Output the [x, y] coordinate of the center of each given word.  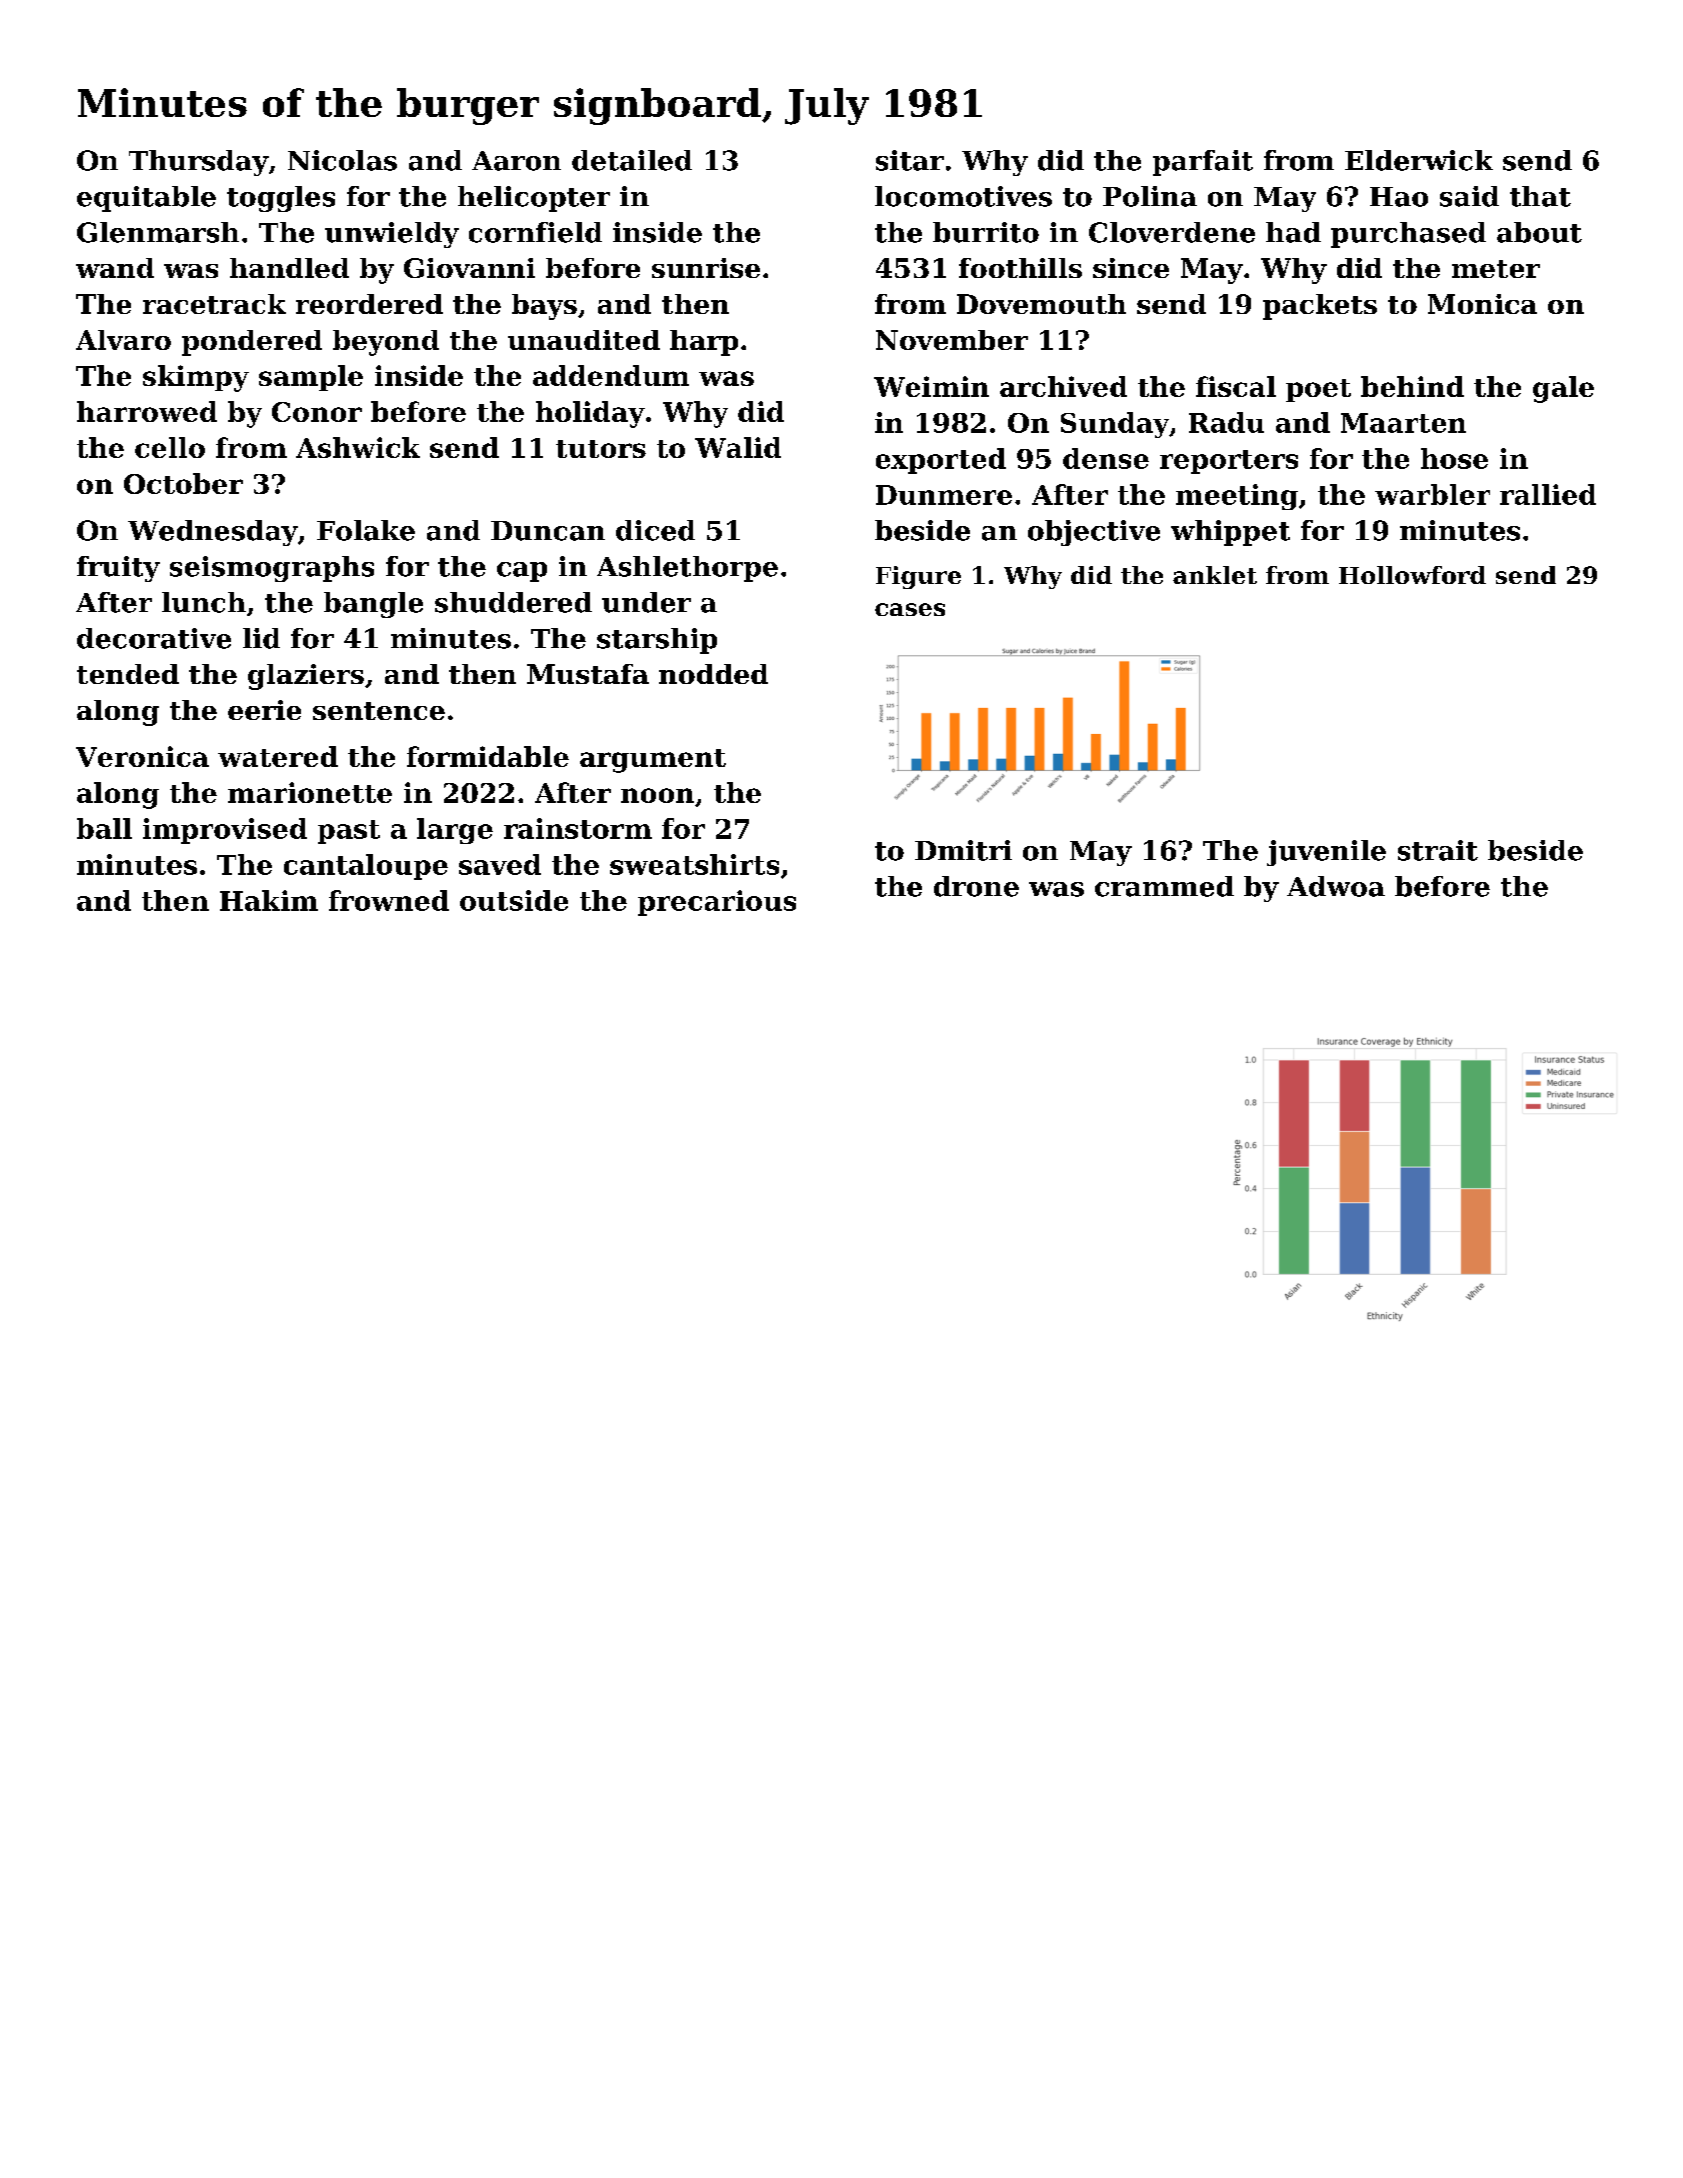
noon [657, 795]
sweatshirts [694, 864]
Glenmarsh [158, 232]
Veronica [142, 756]
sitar [910, 160]
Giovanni [469, 268]
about [1539, 232]
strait [1438, 850]
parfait [1203, 163]
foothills [1020, 268]
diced [655, 530]
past [349, 832]
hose [1454, 458]
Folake [366, 530]
